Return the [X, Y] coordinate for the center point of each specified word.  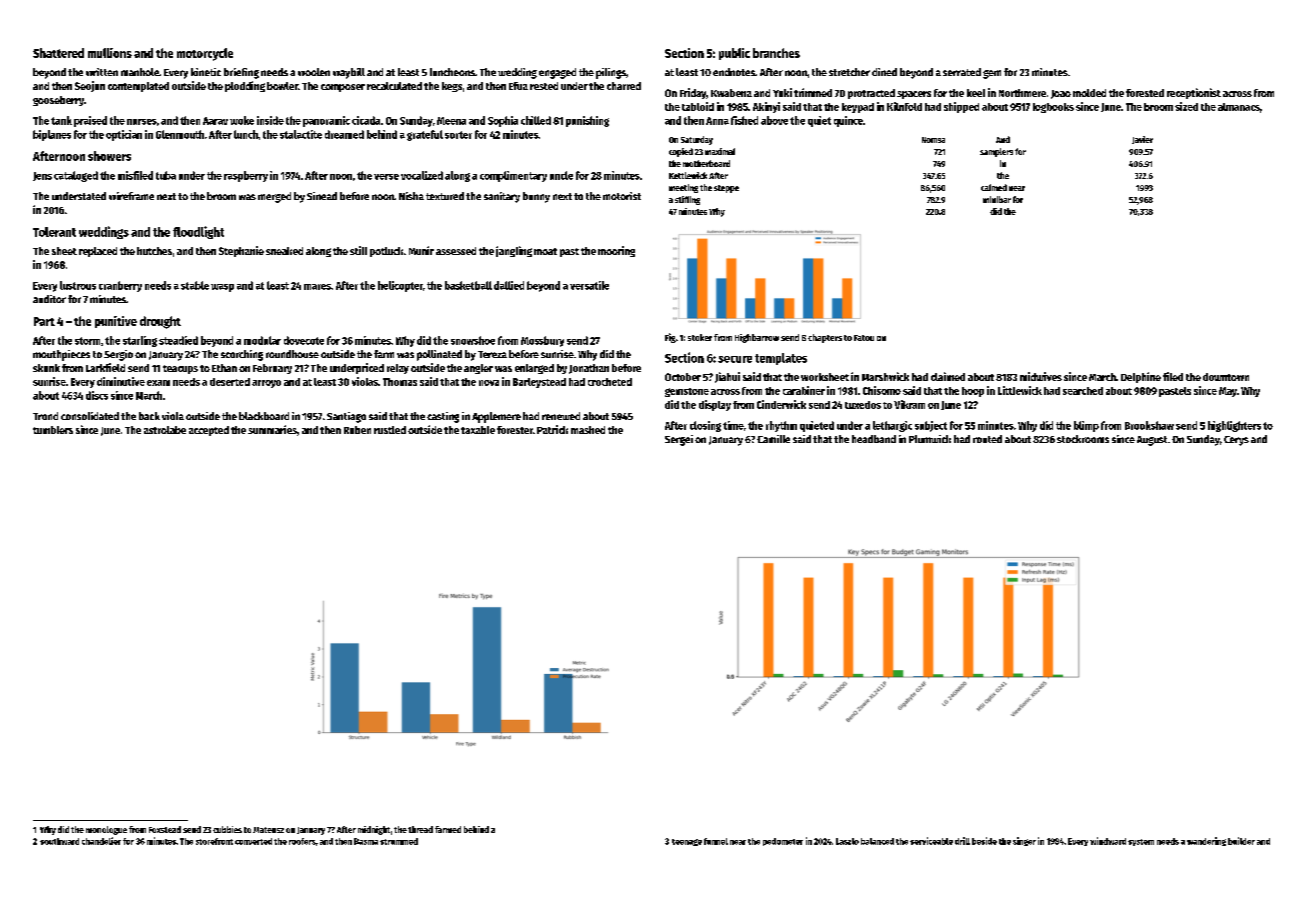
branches [776, 53]
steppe [726, 189]
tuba [166, 175]
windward [1108, 841]
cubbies [227, 829]
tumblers [53, 430]
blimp [1086, 426]
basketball [468, 285]
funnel [716, 841]
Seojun [90, 86]
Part [44, 321]
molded [1089, 93]
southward [59, 841]
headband [874, 439]
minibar [997, 199]
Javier [1142, 140]
